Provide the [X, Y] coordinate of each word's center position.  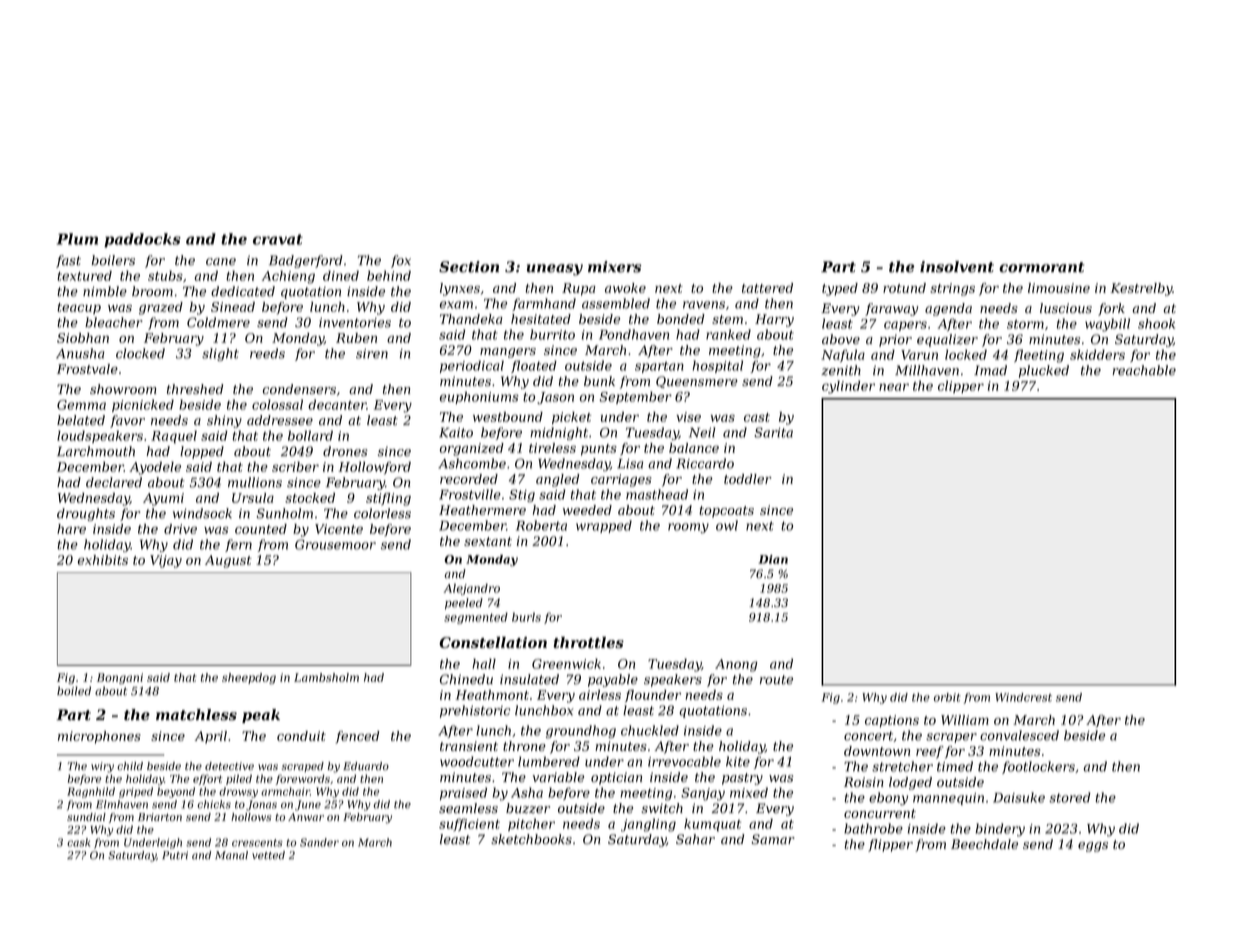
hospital [717, 366]
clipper [961, 386]
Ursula [253, 498]
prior [895, 340]
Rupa [579, 289]
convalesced [1019, 735]
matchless [196, 715]
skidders [1097, 354]
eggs [1093, 847]
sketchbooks [531, 839]
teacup [79, 308]
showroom [123, 389]
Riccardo [705, 463]
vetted [268, 855]
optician [616, 778]
